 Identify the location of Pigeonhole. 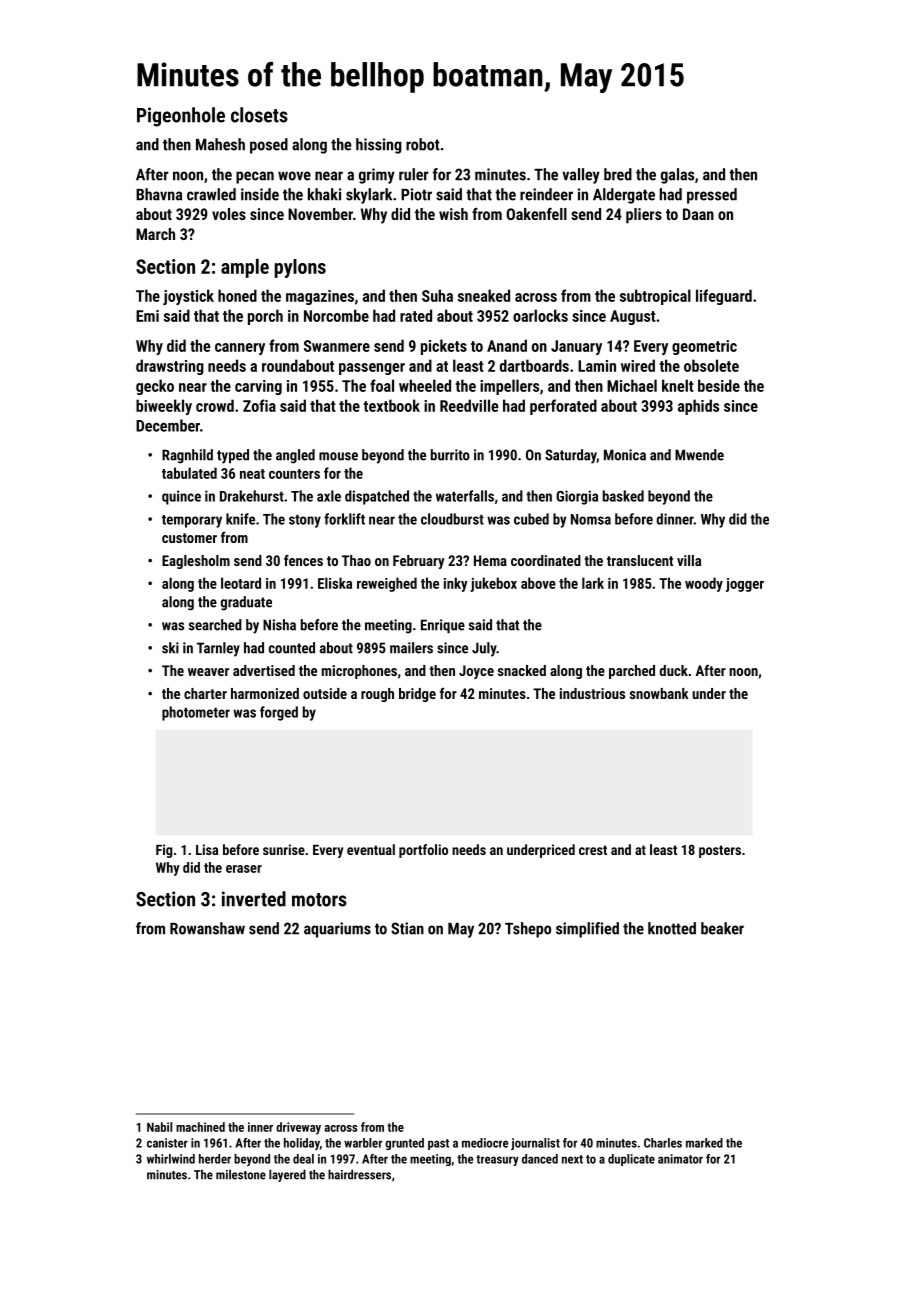
(181, 117).
